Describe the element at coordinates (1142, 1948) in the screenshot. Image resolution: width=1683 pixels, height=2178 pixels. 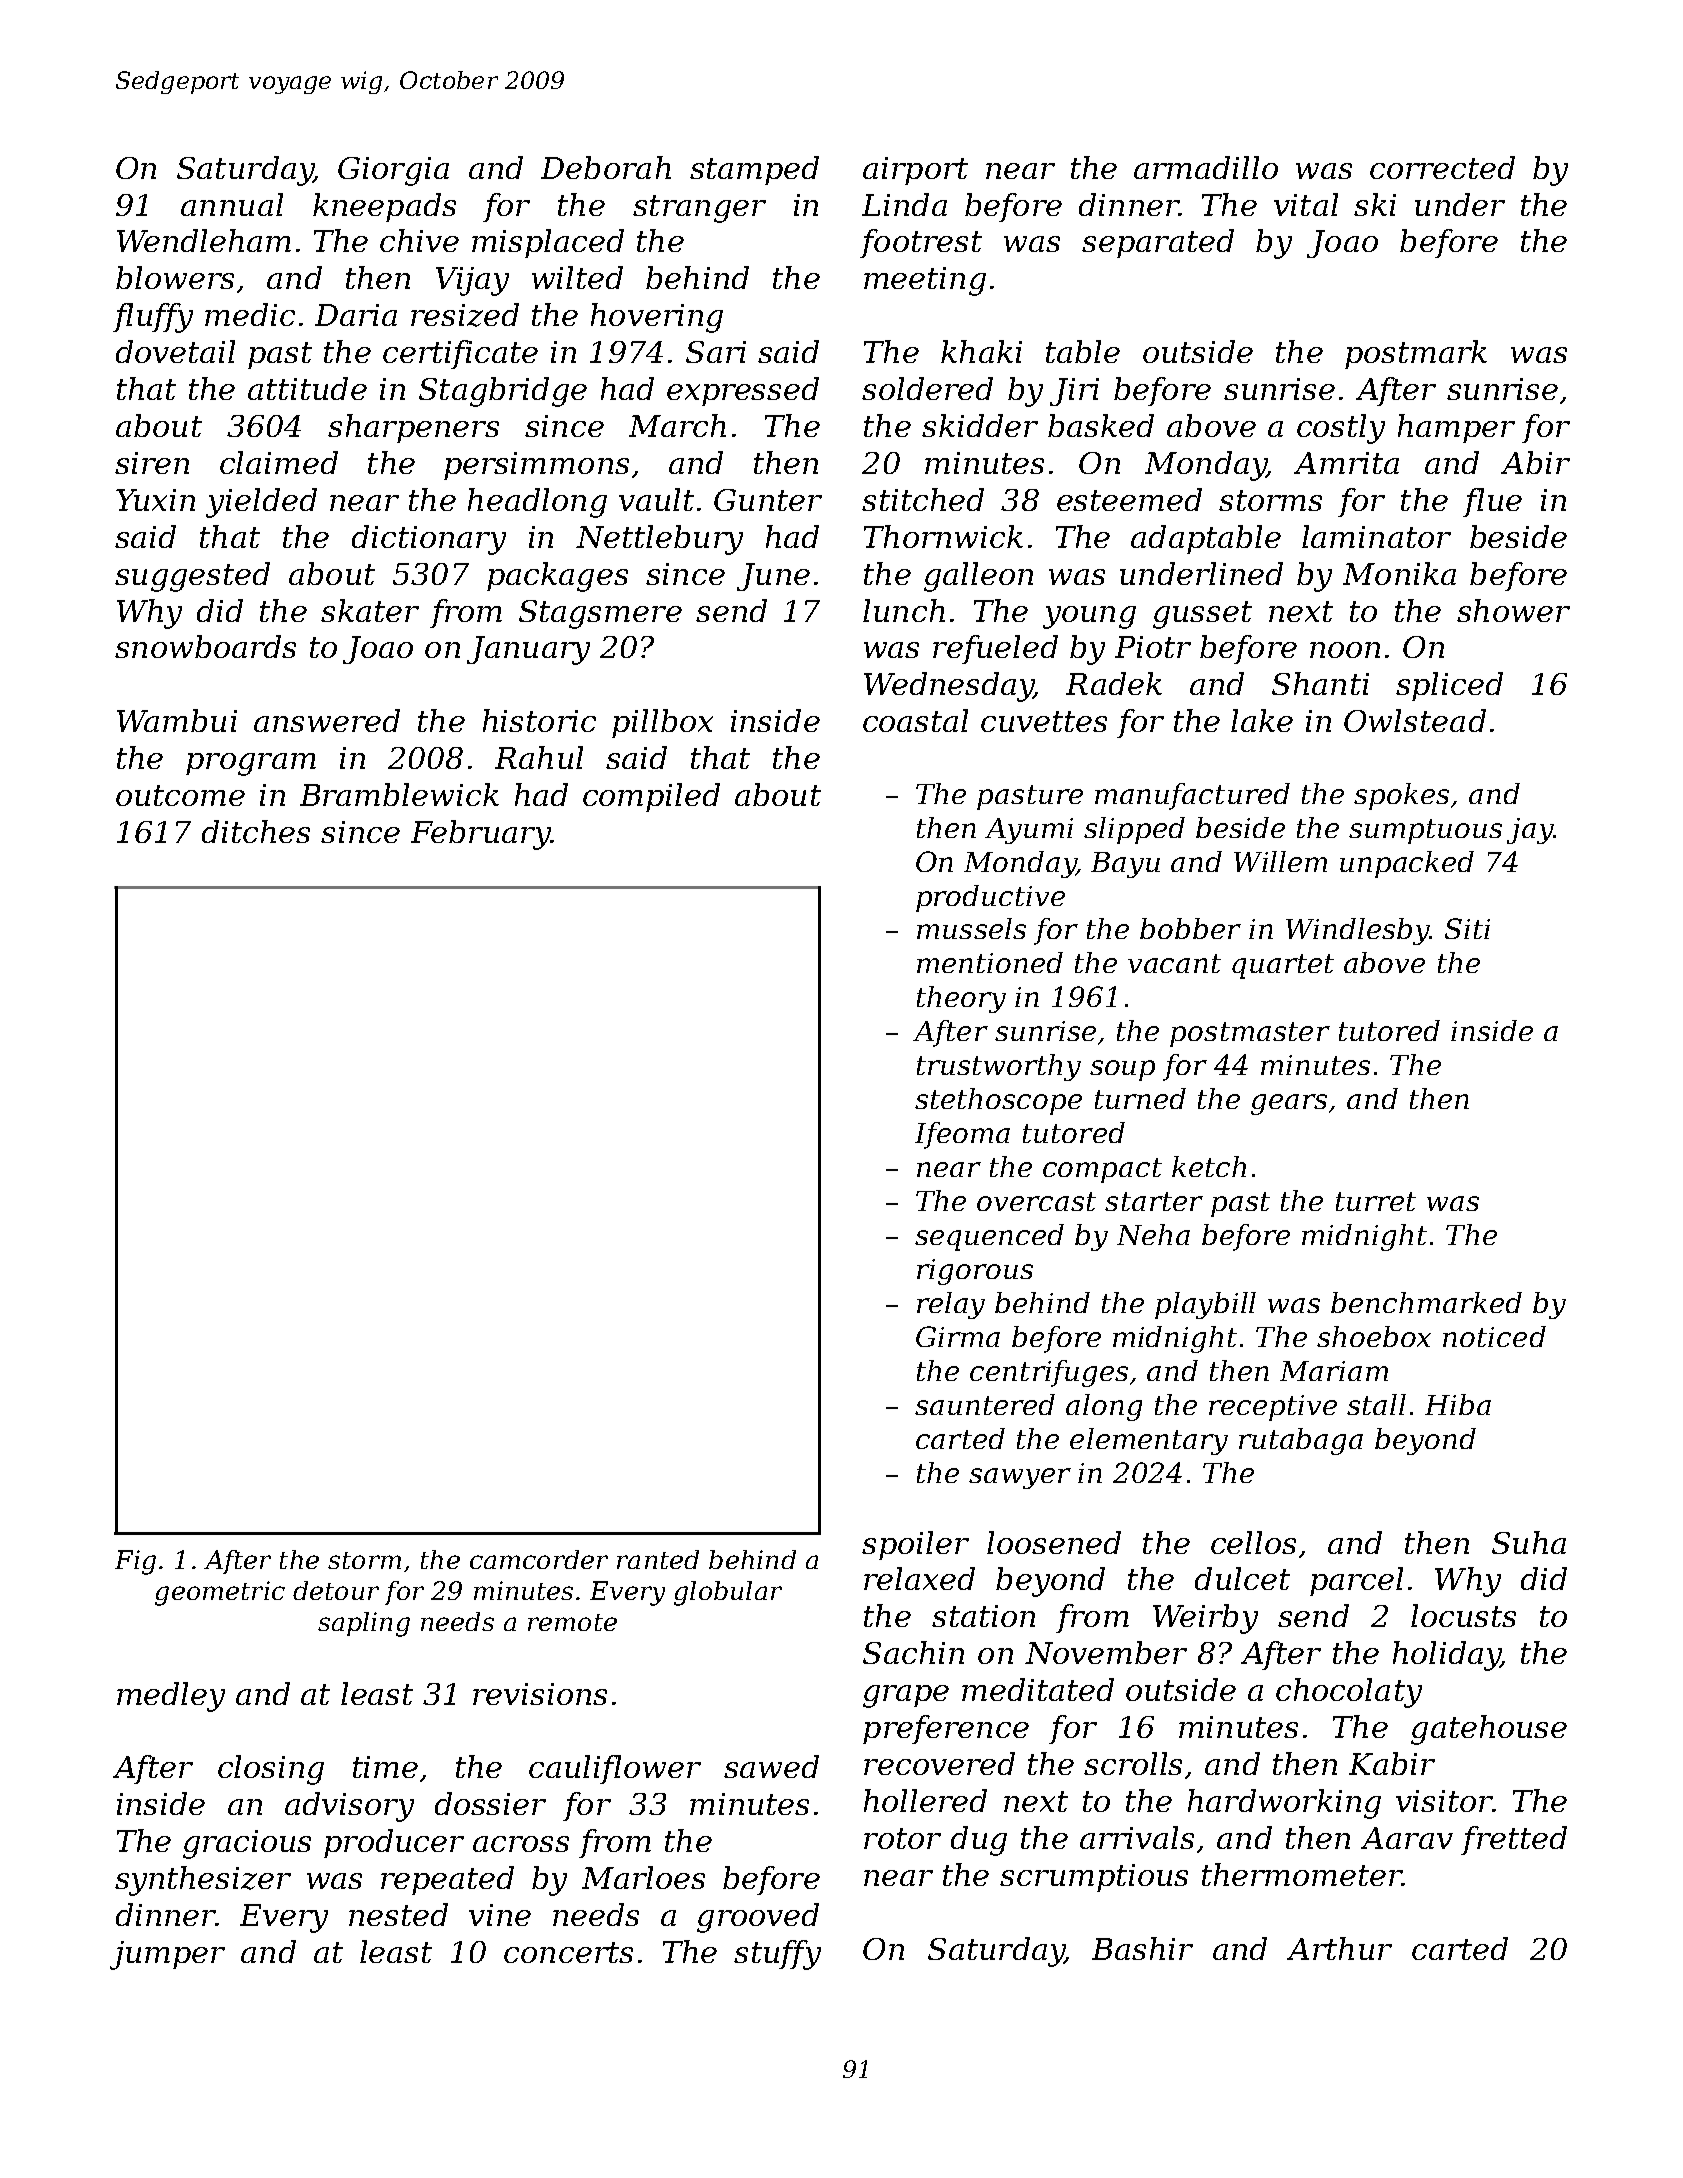
I see `Bashir` at that location.
